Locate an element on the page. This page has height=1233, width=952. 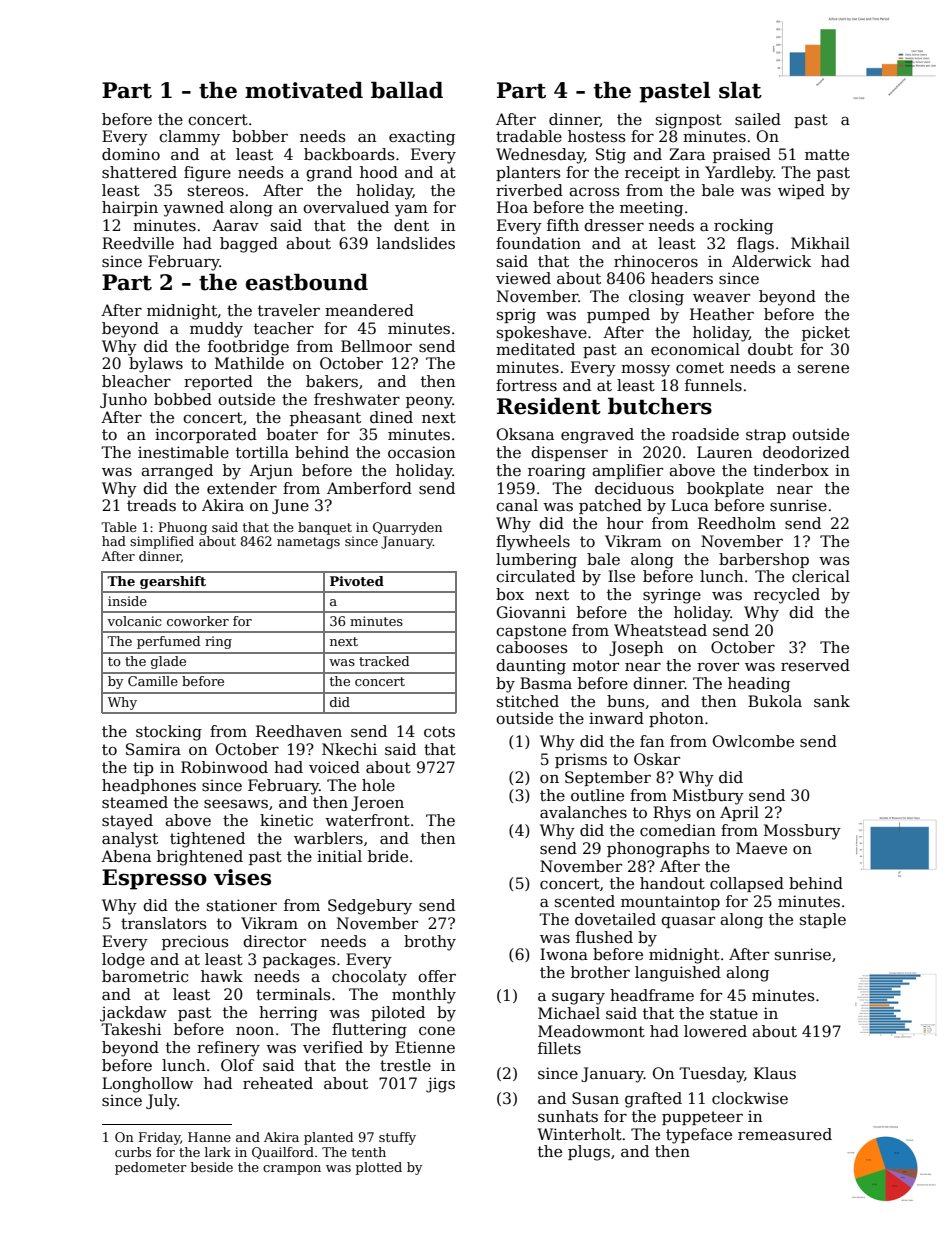
Mikhail is located at coordinates (820, 243).
